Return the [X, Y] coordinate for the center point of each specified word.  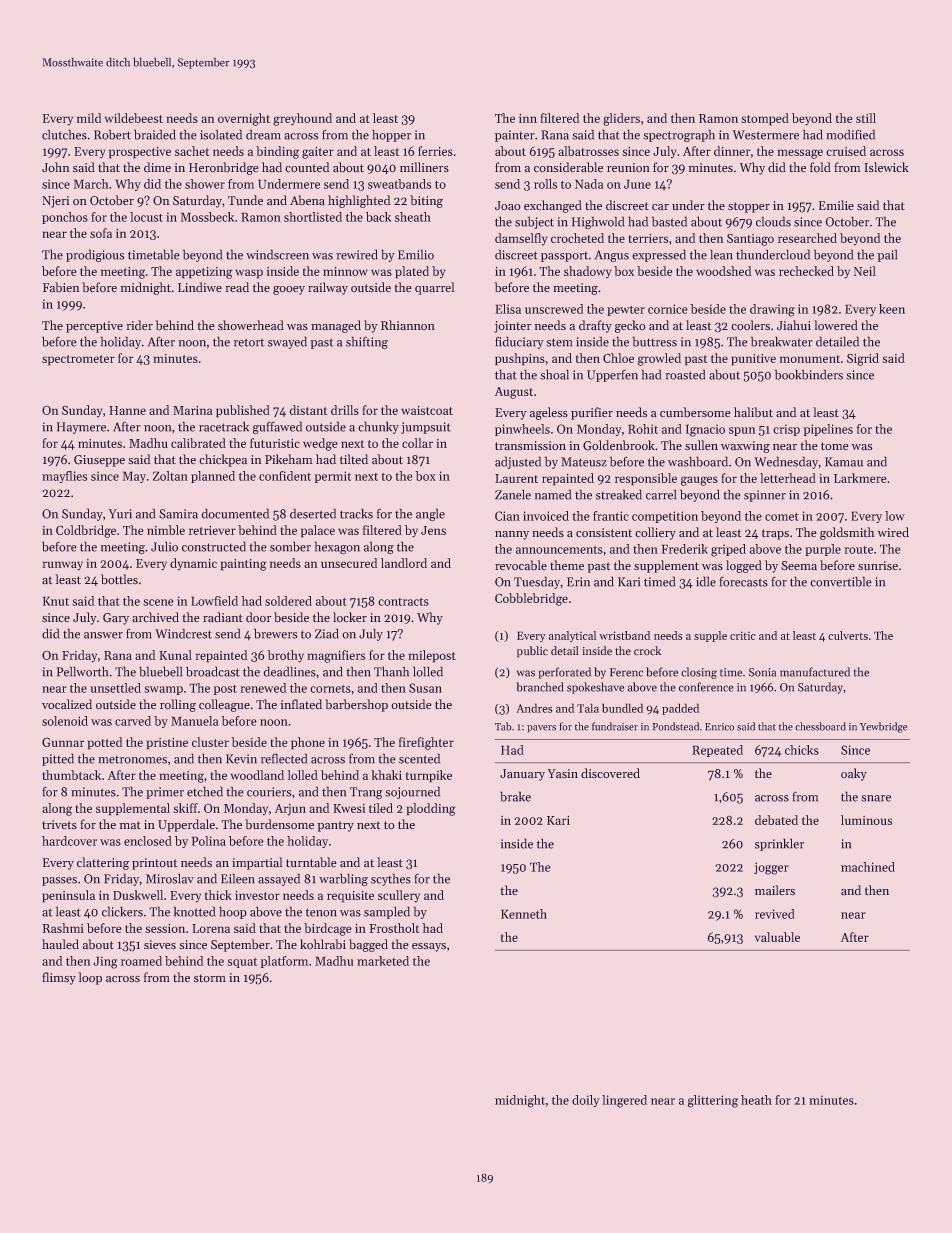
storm [210, 978]
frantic [611, 516]
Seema [799, 566]
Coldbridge [86, 531]
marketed [383, 961]
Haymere [81, 428]
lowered [836, 325]
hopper [391, 135]
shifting [367, 343]
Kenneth [524, 914]
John [56, 167]
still [866, 118]
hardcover [69, 841]
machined [868, 867]
